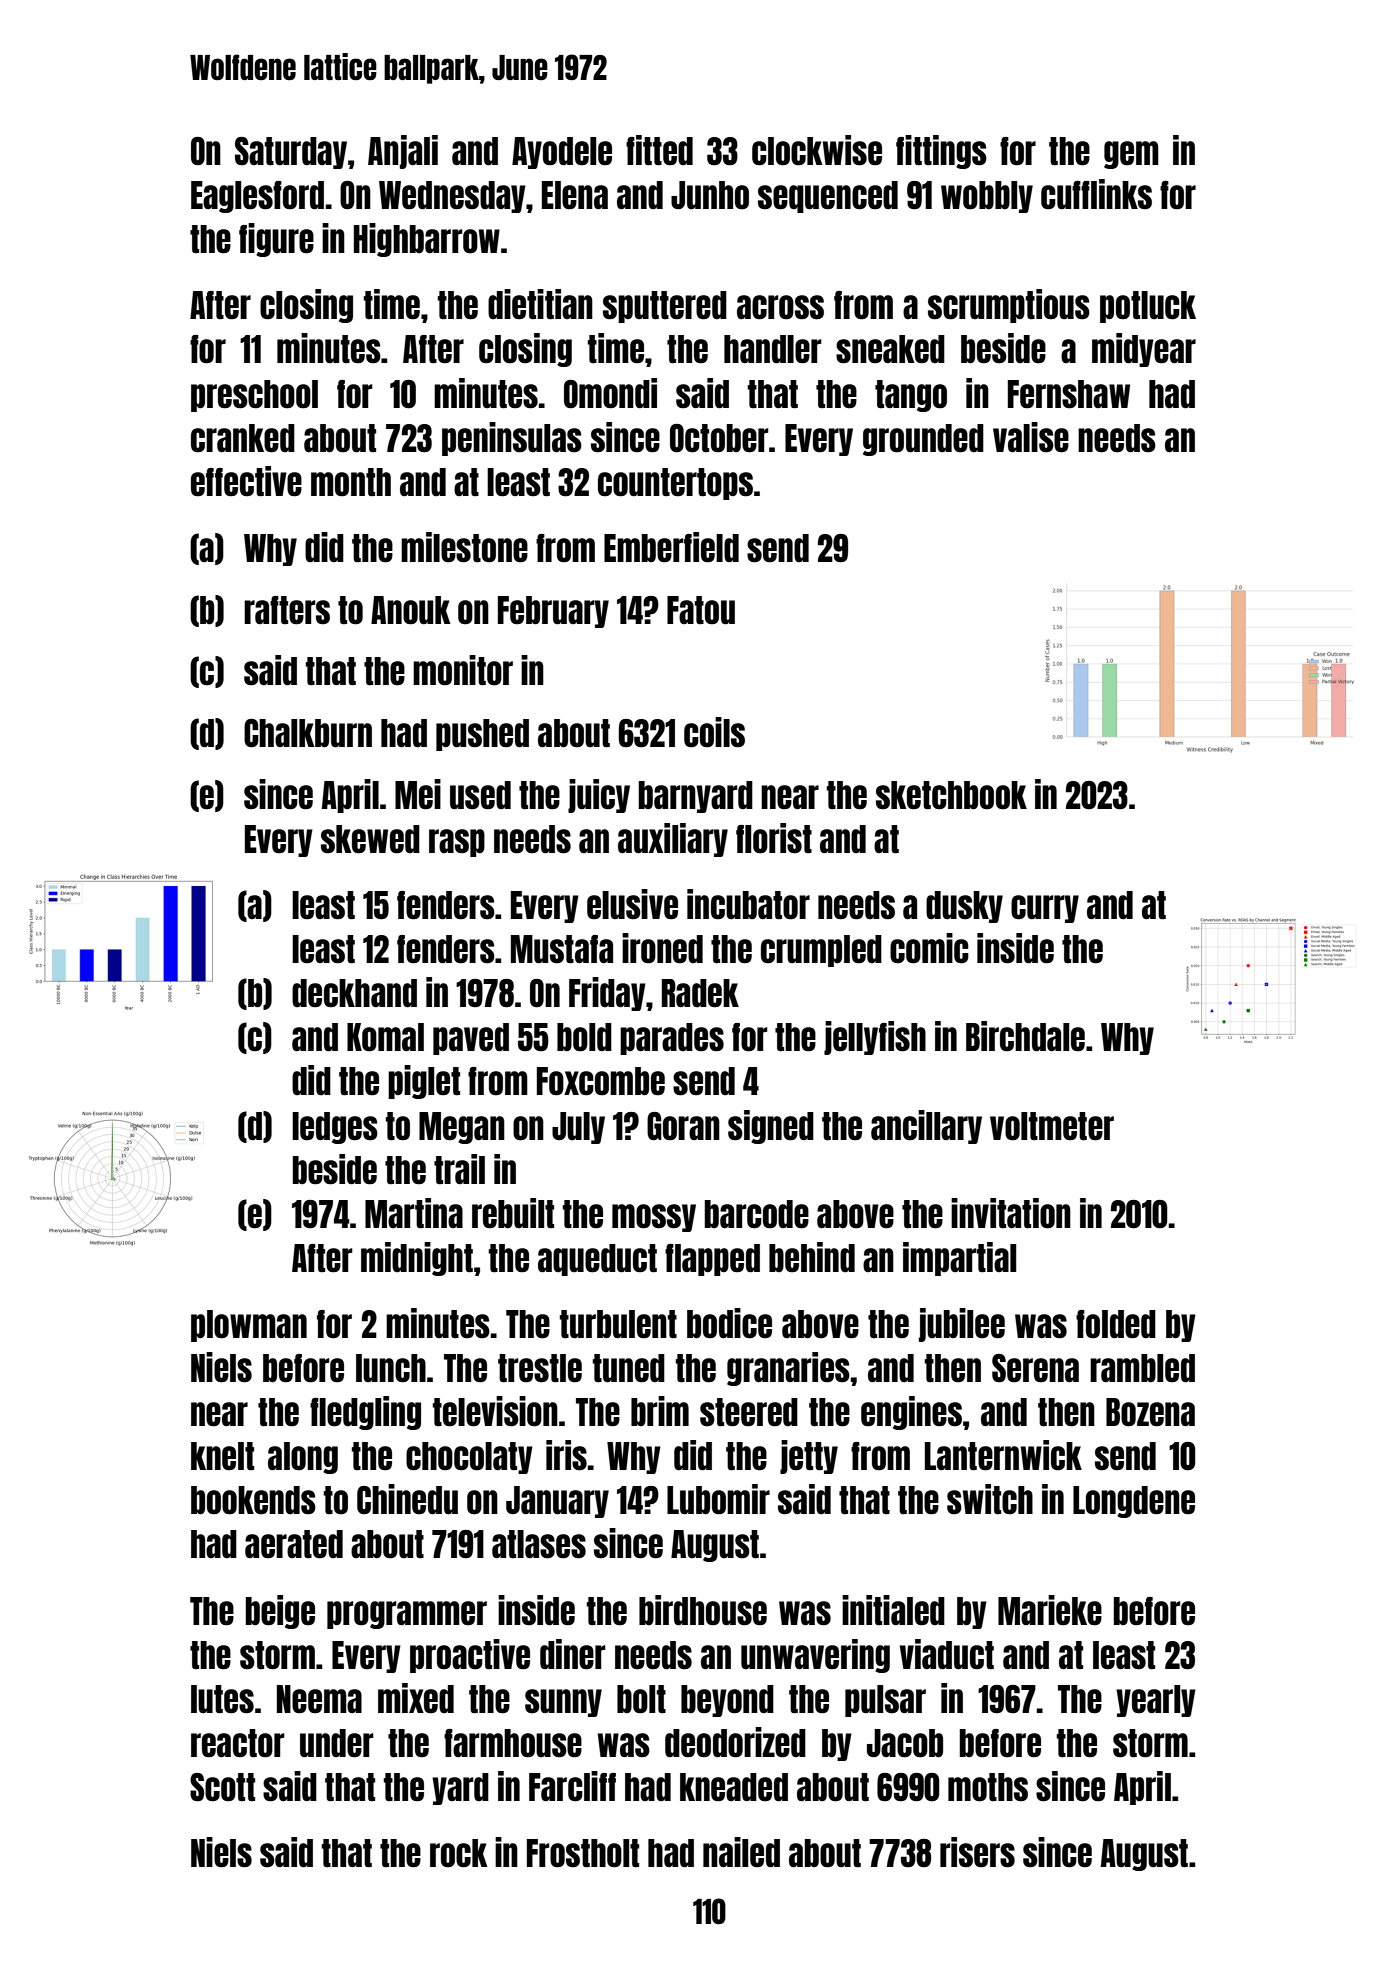  I want to click on proactive, so click(470, 1656).
